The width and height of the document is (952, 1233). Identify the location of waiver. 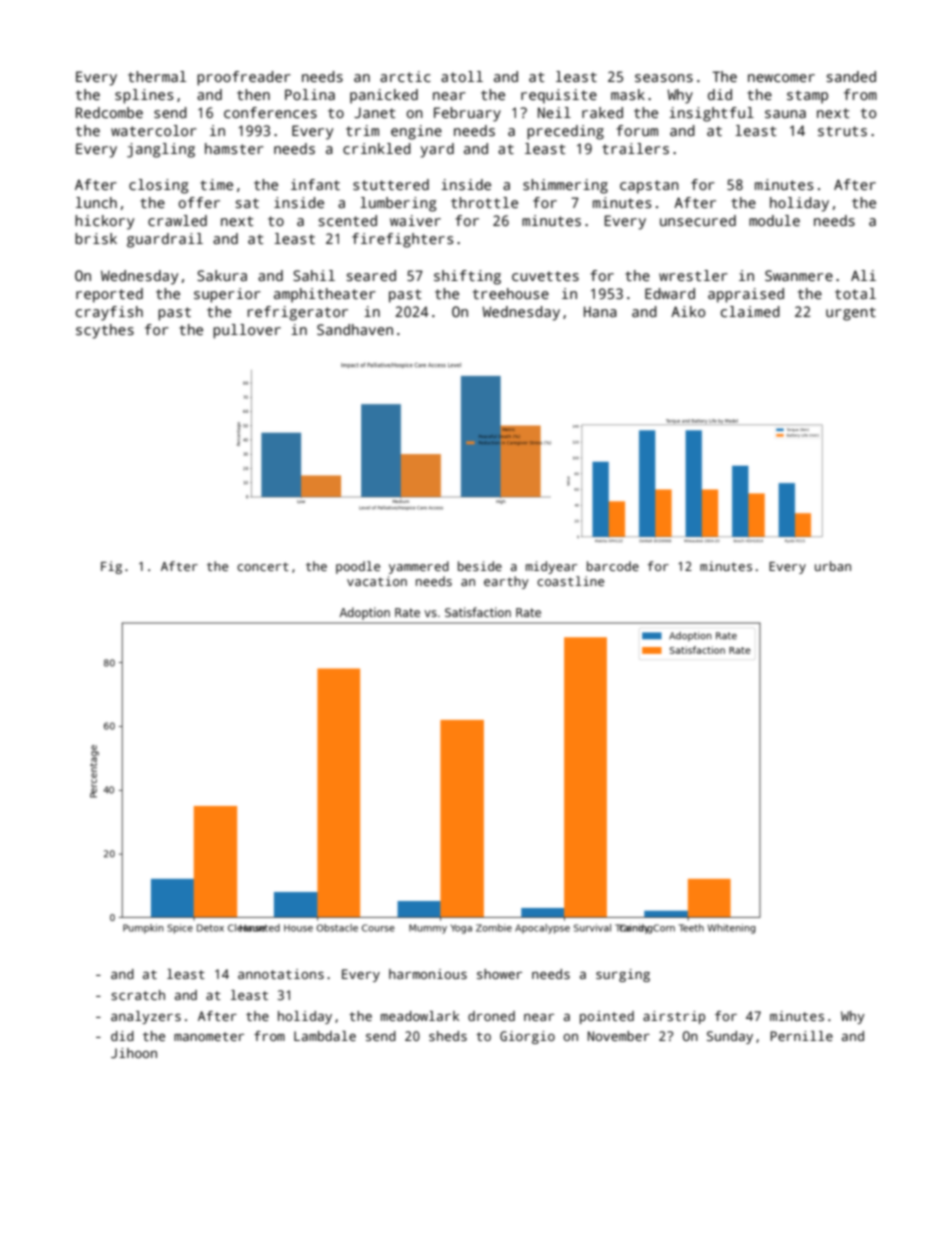
(415, 220).
